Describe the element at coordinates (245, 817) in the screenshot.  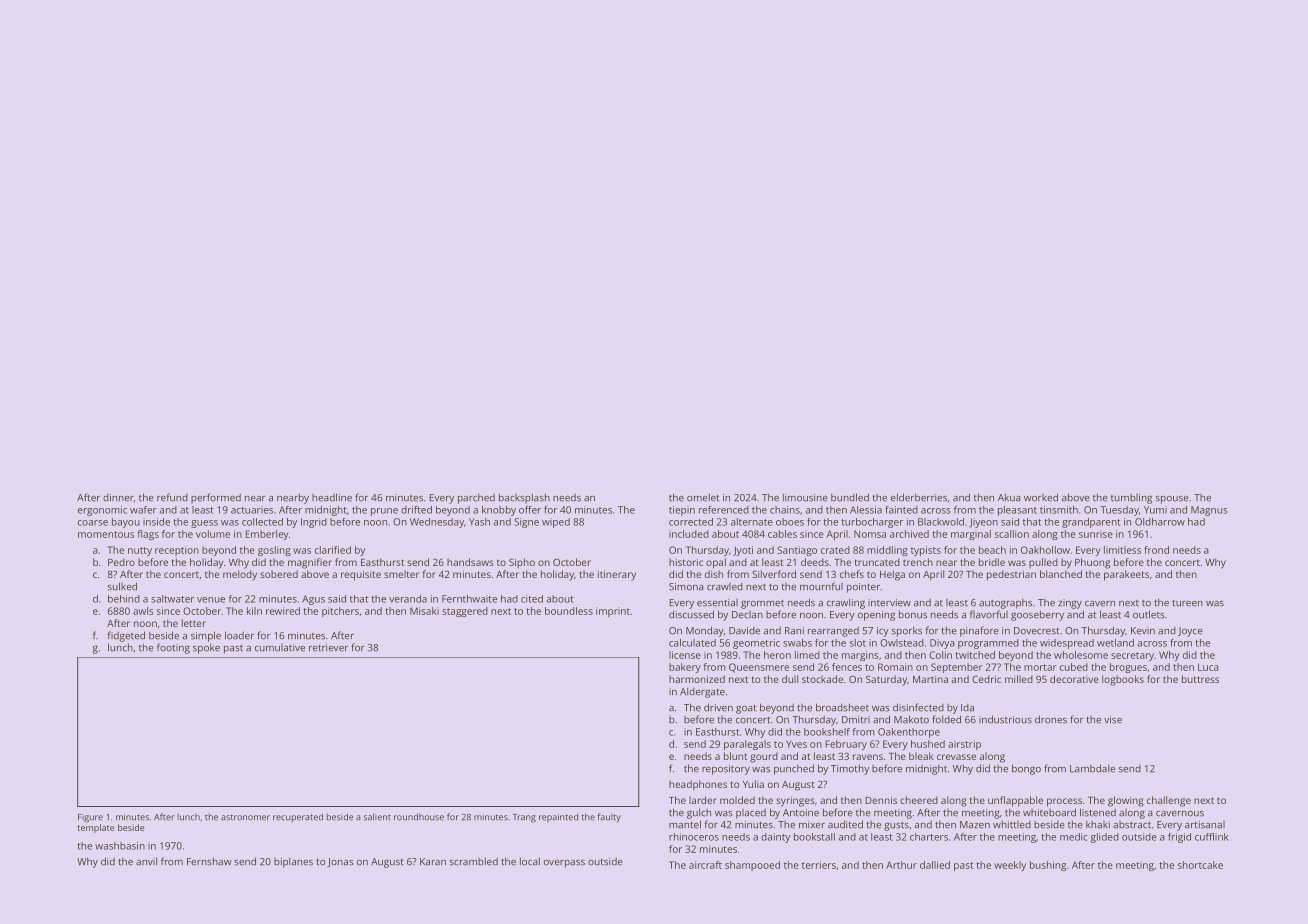
I see `astronomer` at that location.
